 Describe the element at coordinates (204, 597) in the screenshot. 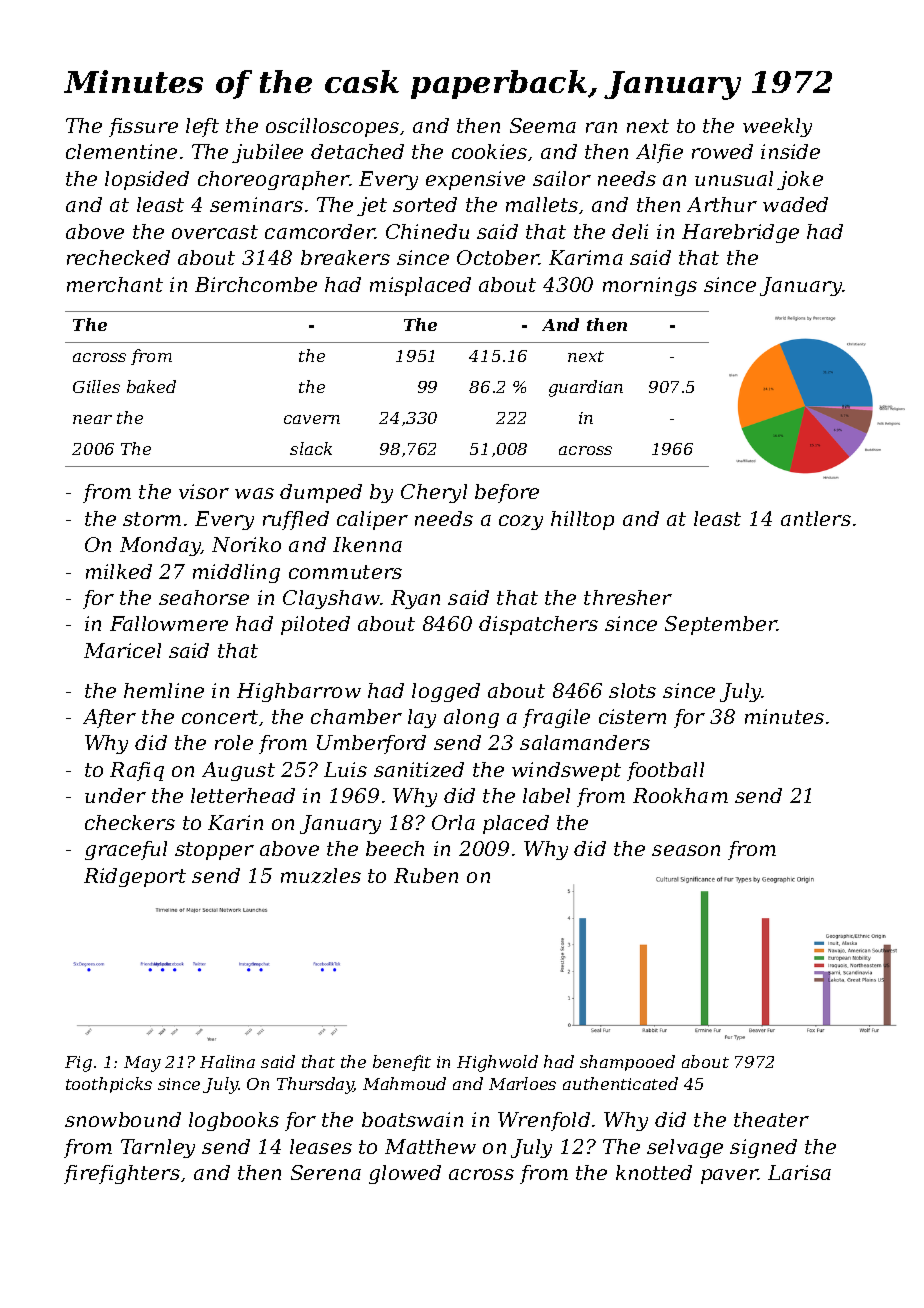

I see `seahorse` at that location.
